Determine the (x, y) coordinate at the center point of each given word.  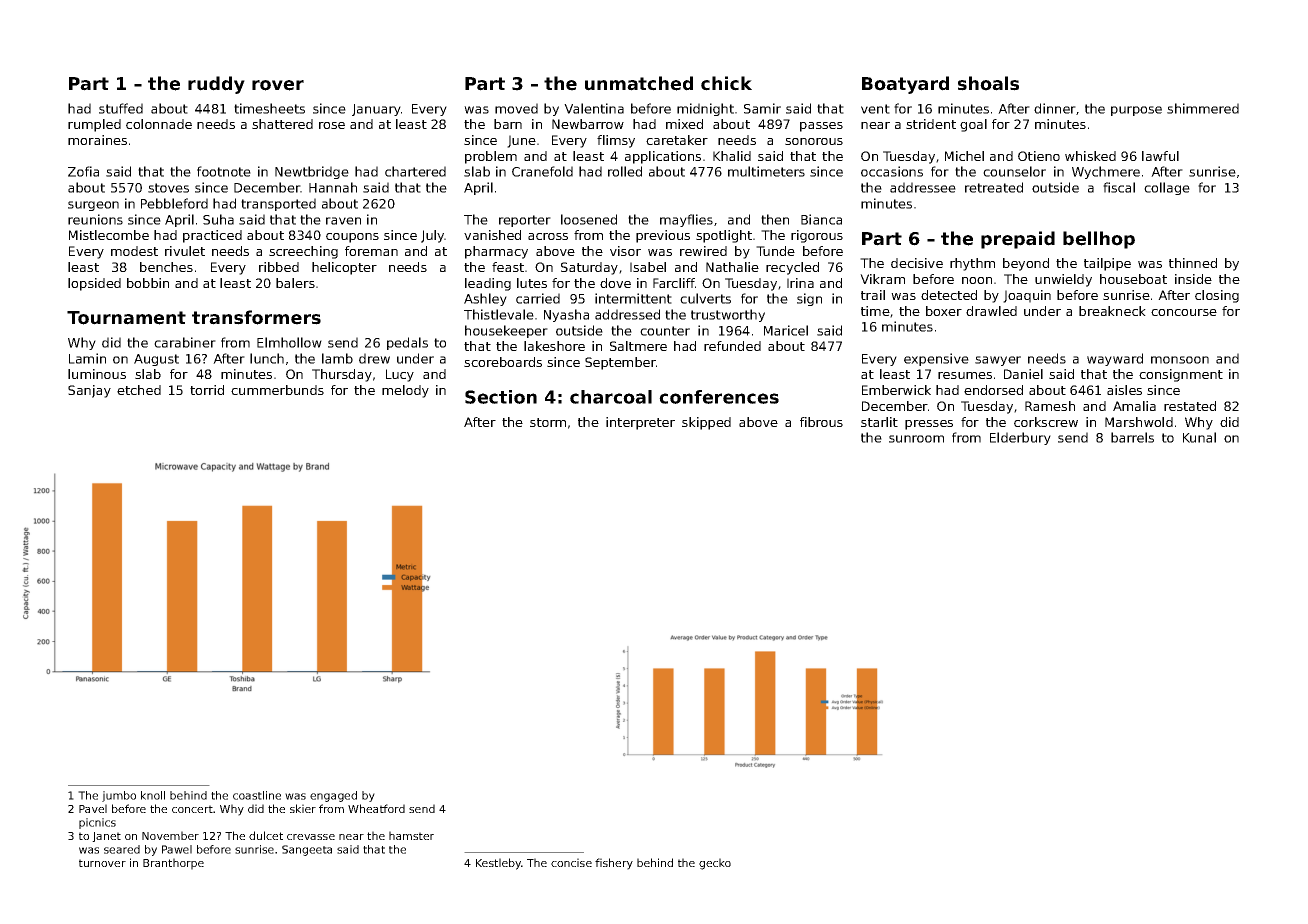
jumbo (119, 796)
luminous (97, 374)
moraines (97, 140)
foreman (371, 251)
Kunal (1199, 437)
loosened (589, 219)
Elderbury (1020, 438)
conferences (719, 397)
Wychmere (1106, 172)
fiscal (1119, 187)
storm (548, 422)
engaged (333, 796)
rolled (625, 171)
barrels (1132, 437)
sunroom (916, 439)
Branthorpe (173, 864)
